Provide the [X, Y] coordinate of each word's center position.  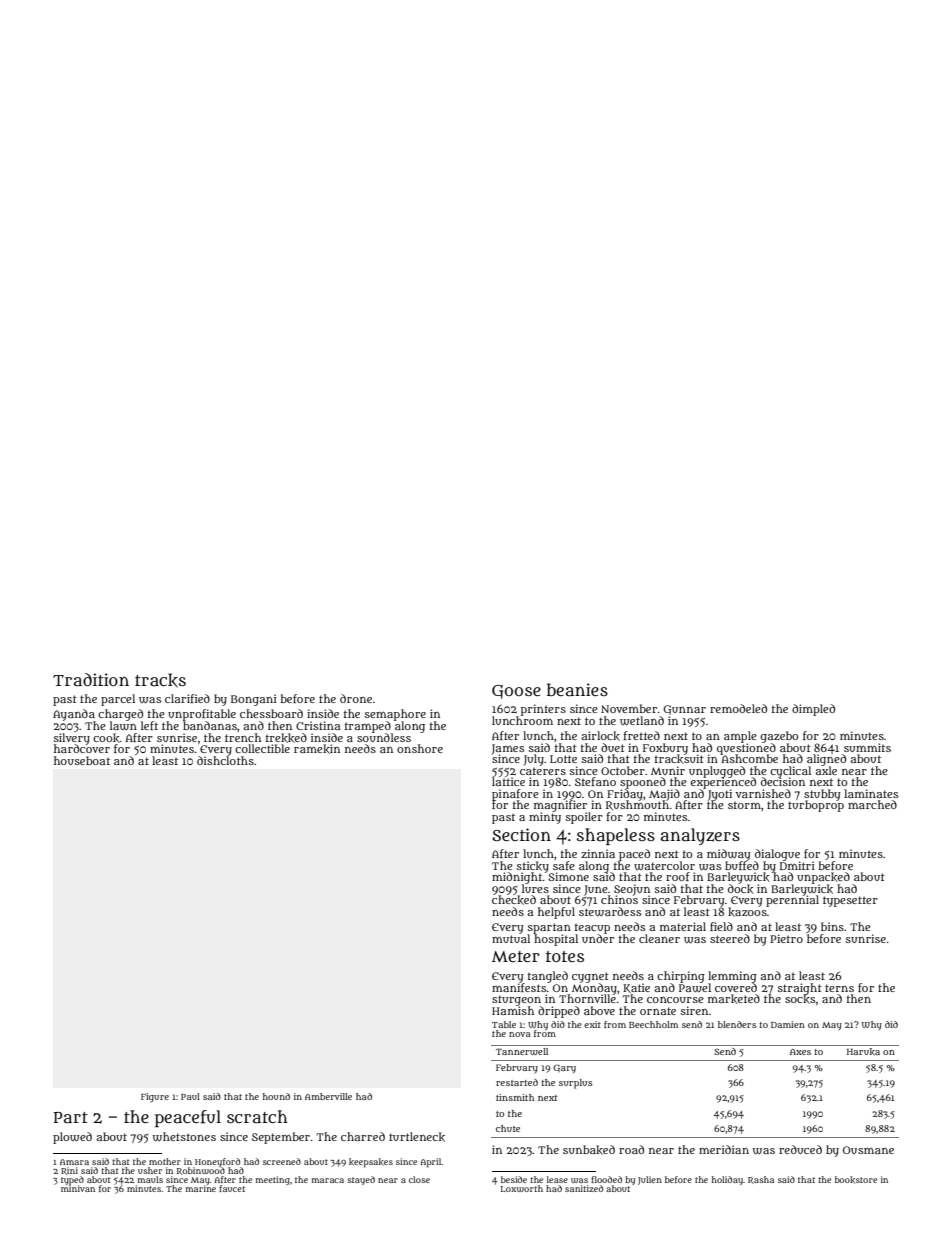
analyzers [700, 836]
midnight [517, 878]
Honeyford [217, 1162]
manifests [519, 987]
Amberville [328, 1096]
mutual [511, 938]
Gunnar [684, 710]
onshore [420, 748]
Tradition [91, 679]
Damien [788, 1024]
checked [514, 900]
